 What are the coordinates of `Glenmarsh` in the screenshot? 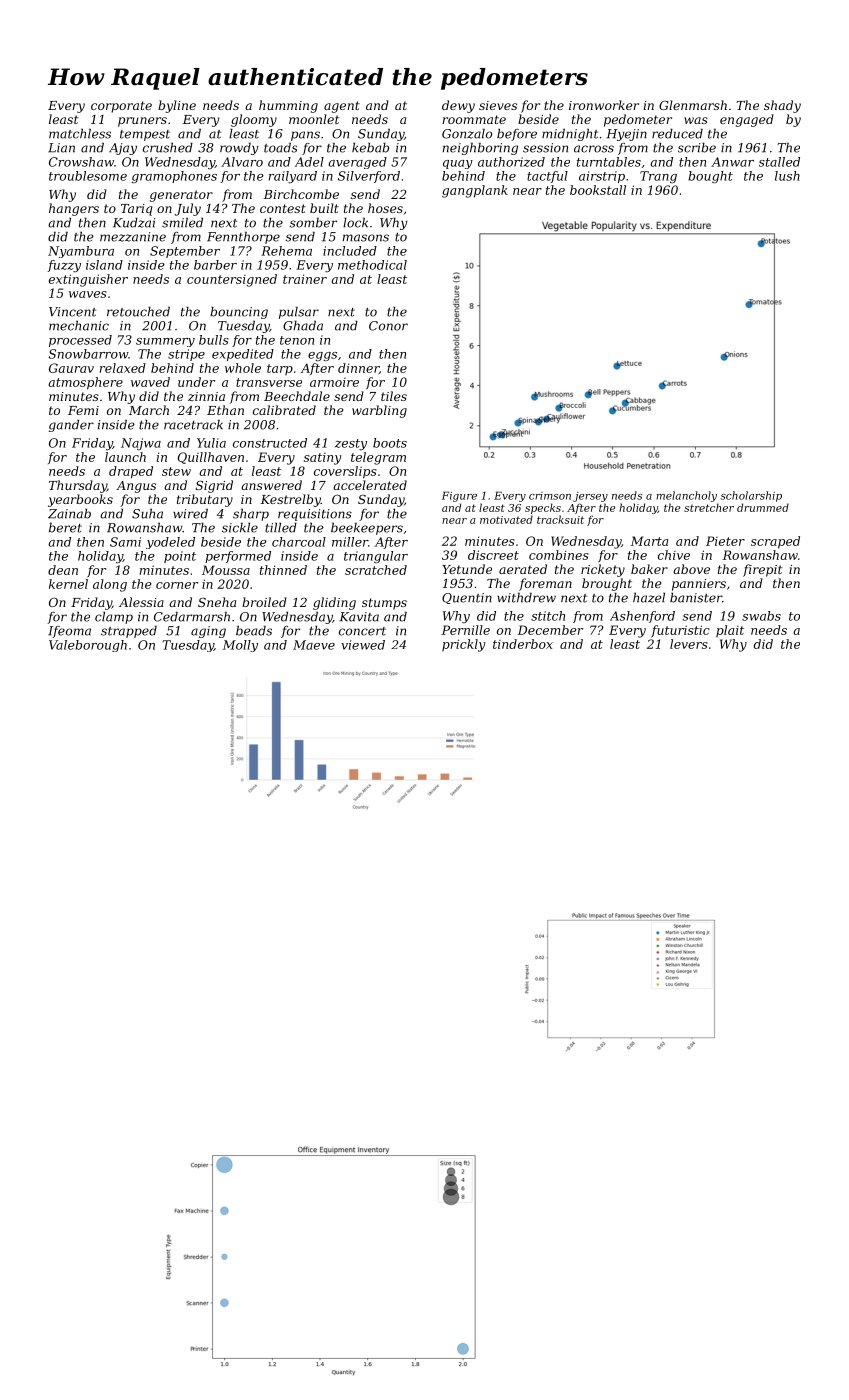 It's located at (693, 105).
